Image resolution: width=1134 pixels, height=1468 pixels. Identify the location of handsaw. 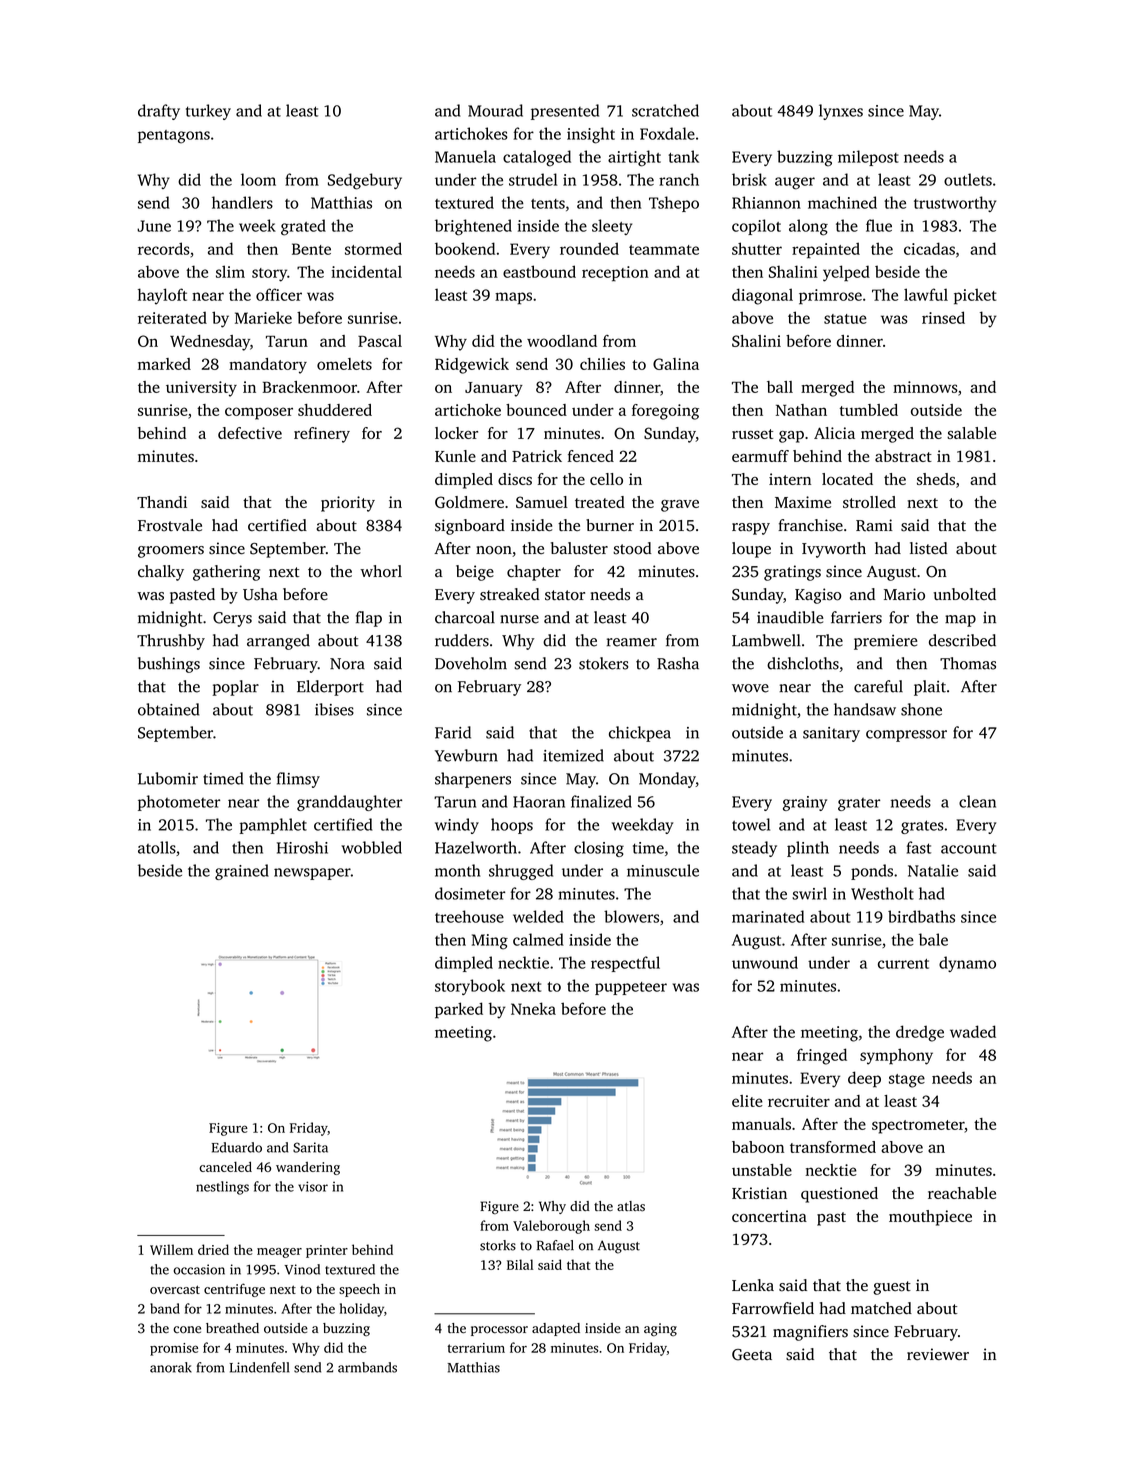
(865, 709).
